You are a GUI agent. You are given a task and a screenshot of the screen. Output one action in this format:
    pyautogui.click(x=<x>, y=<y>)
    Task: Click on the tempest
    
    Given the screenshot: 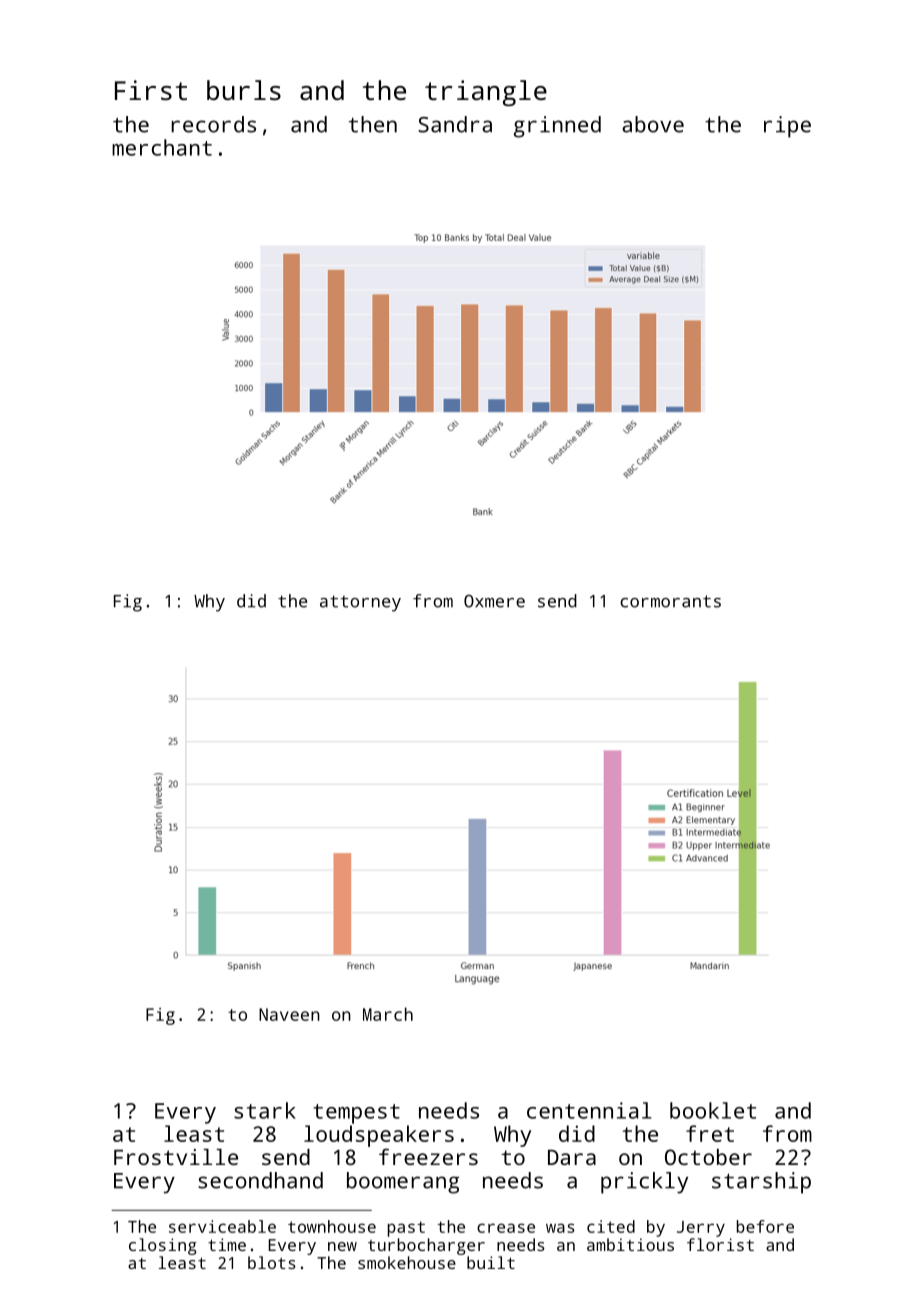 What is the action you would take?
    pyautogui.click(x=356, y=1114)
